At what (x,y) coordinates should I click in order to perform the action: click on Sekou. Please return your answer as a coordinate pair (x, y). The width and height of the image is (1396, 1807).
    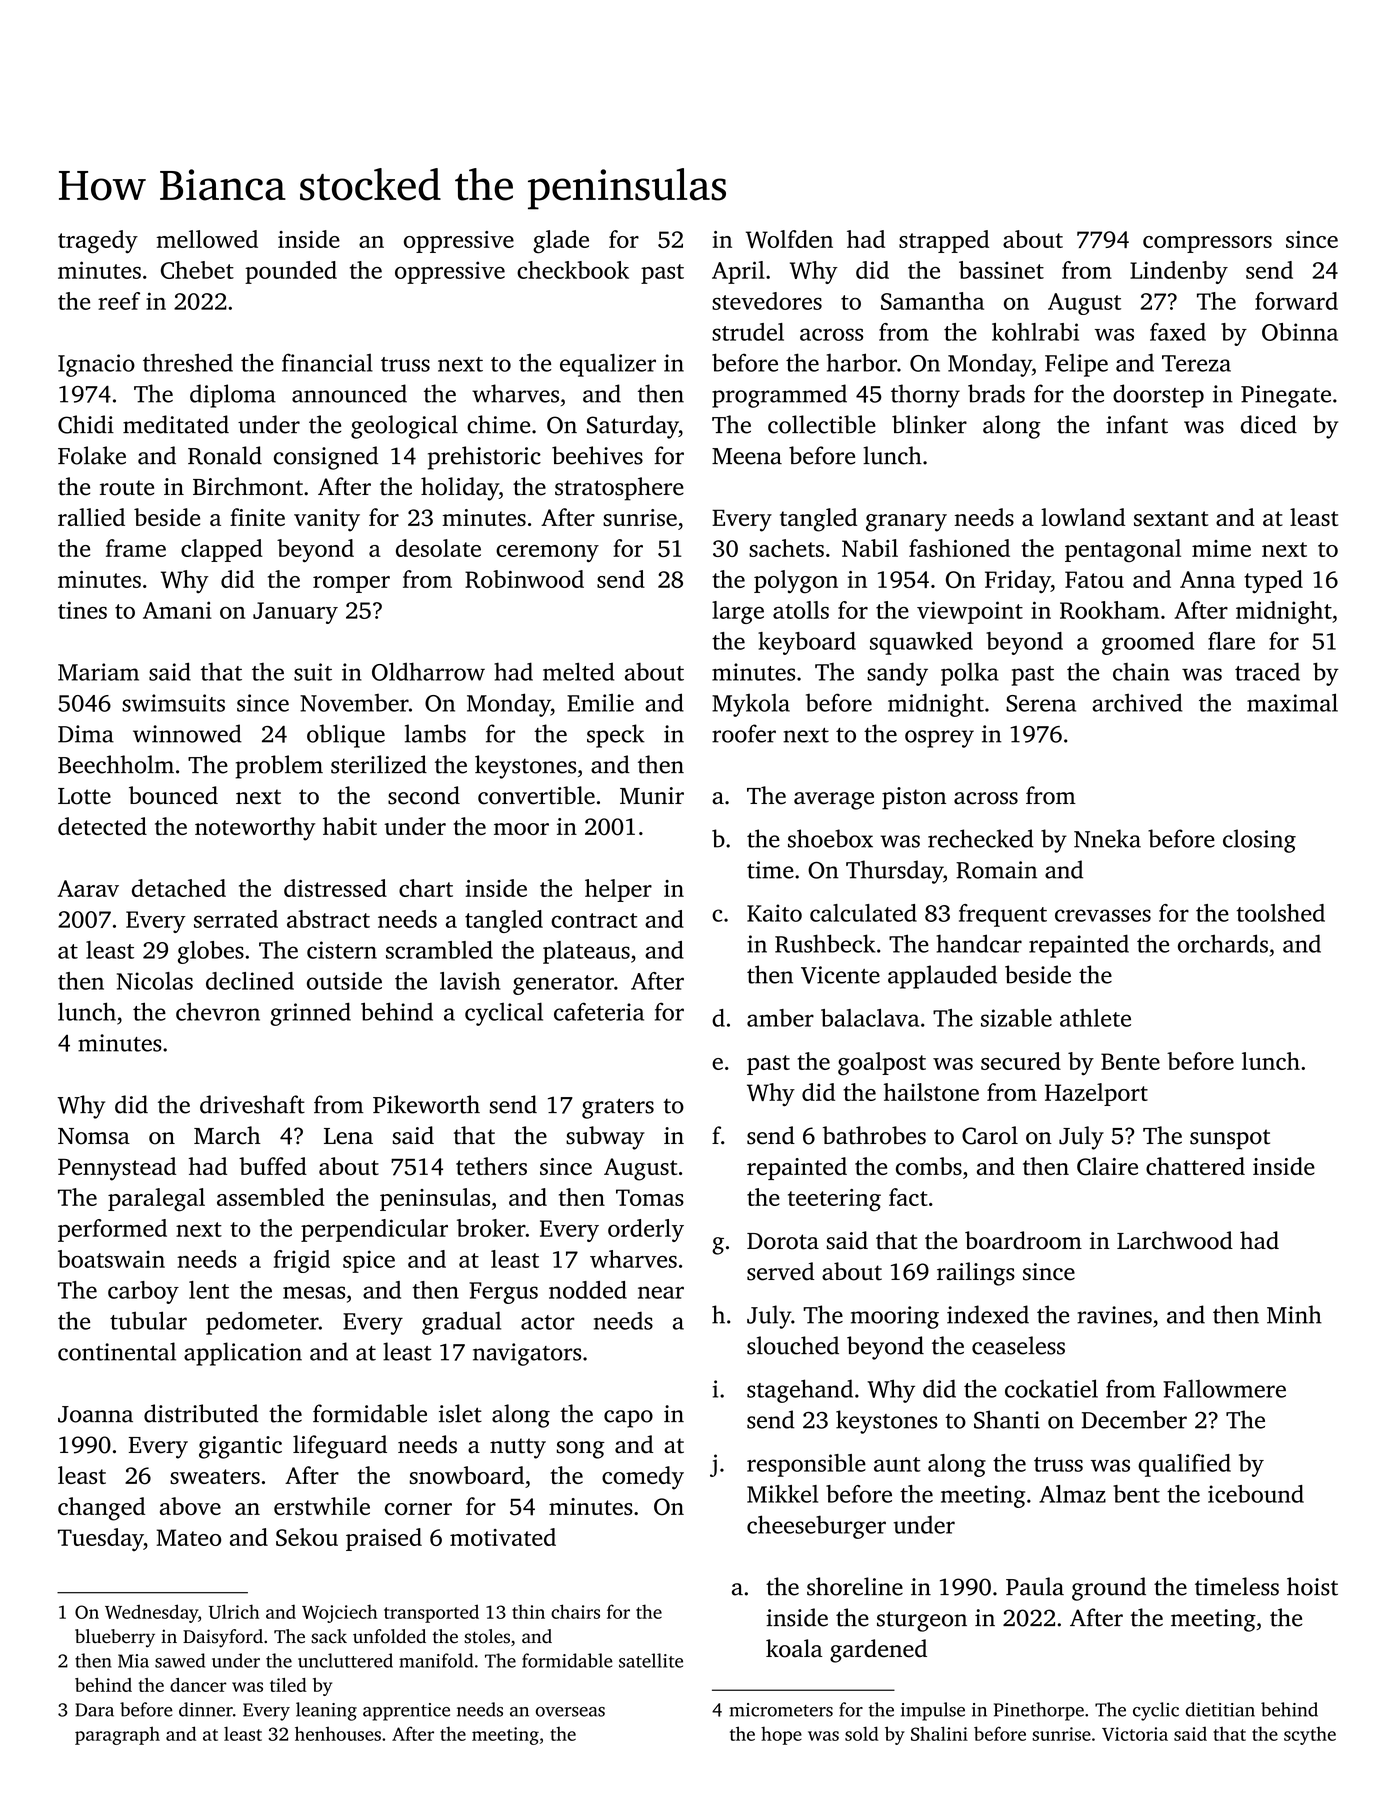
    Looking at the image, I should click on (307, 1537).
